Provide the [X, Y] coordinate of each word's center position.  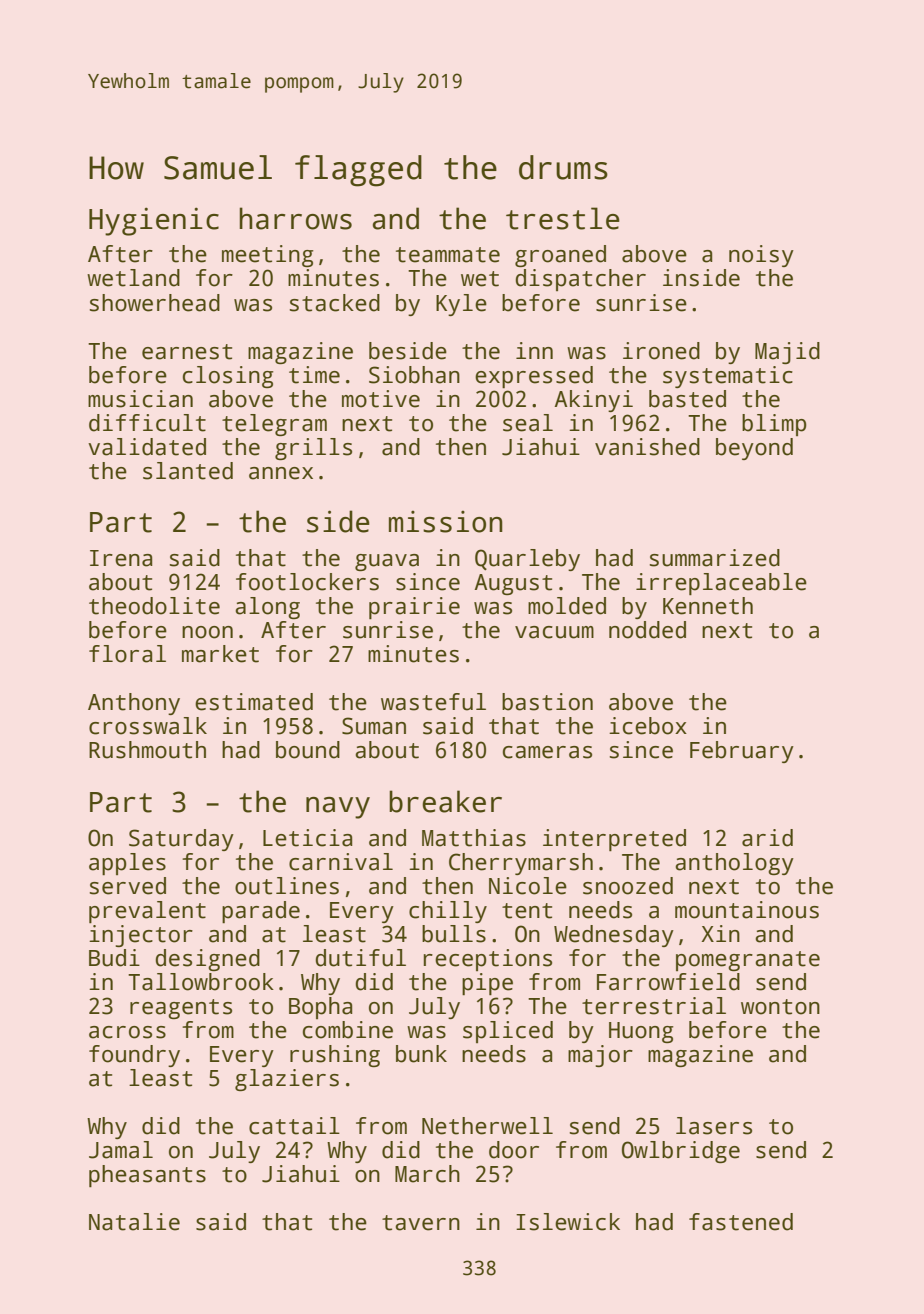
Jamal [121, 1150]
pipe [487, 984]
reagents [181, 1009]
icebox [648, 726]
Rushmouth [147, 750]
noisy [761, 256]
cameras [547, 752]
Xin [721, 933]
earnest [187, 352]
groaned [560, 256]
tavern [421, 1223]
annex [281, 473]
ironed [661, 351]
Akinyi [593, 401]
